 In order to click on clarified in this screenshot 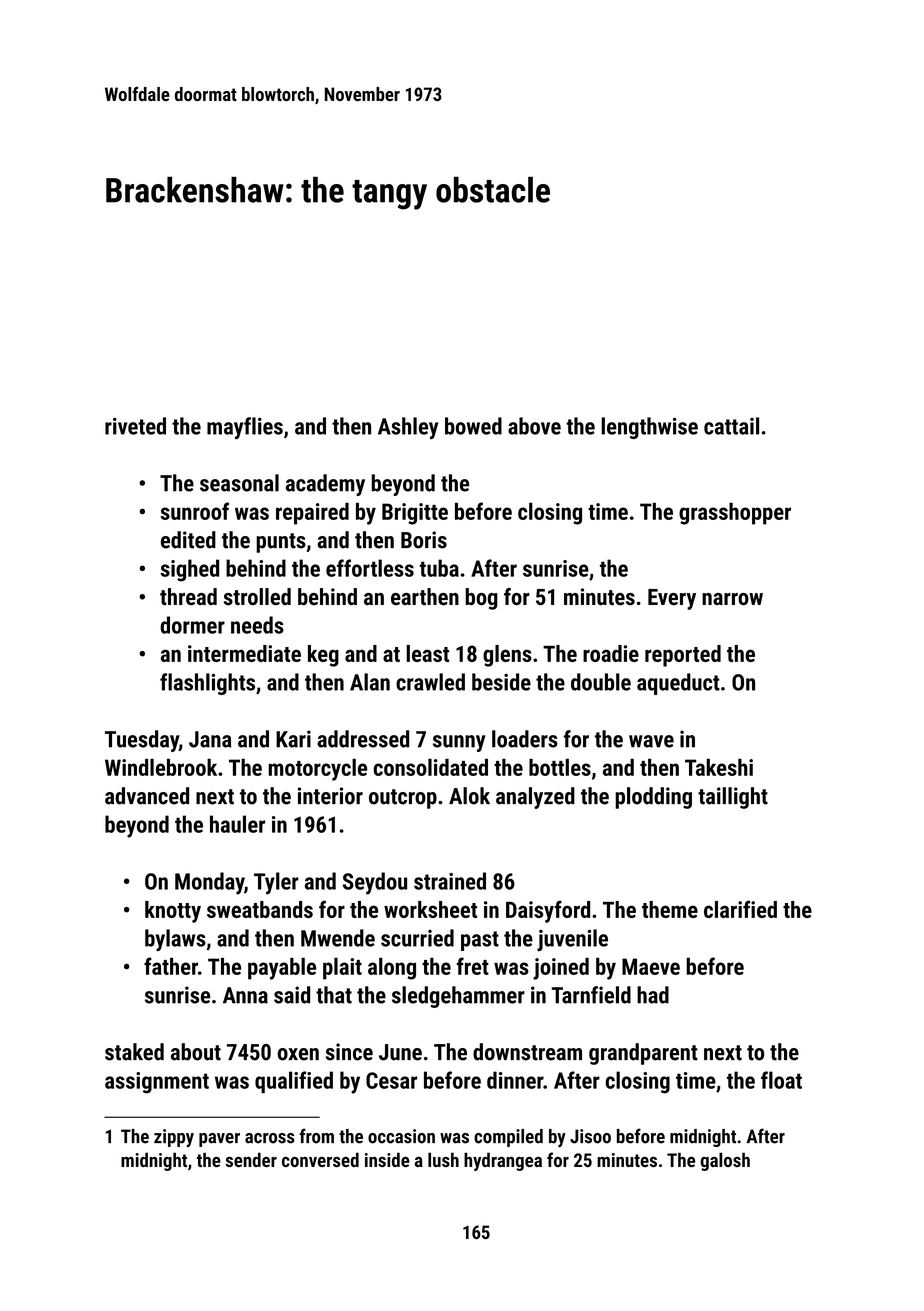, I will do `click(740, 909)`.
